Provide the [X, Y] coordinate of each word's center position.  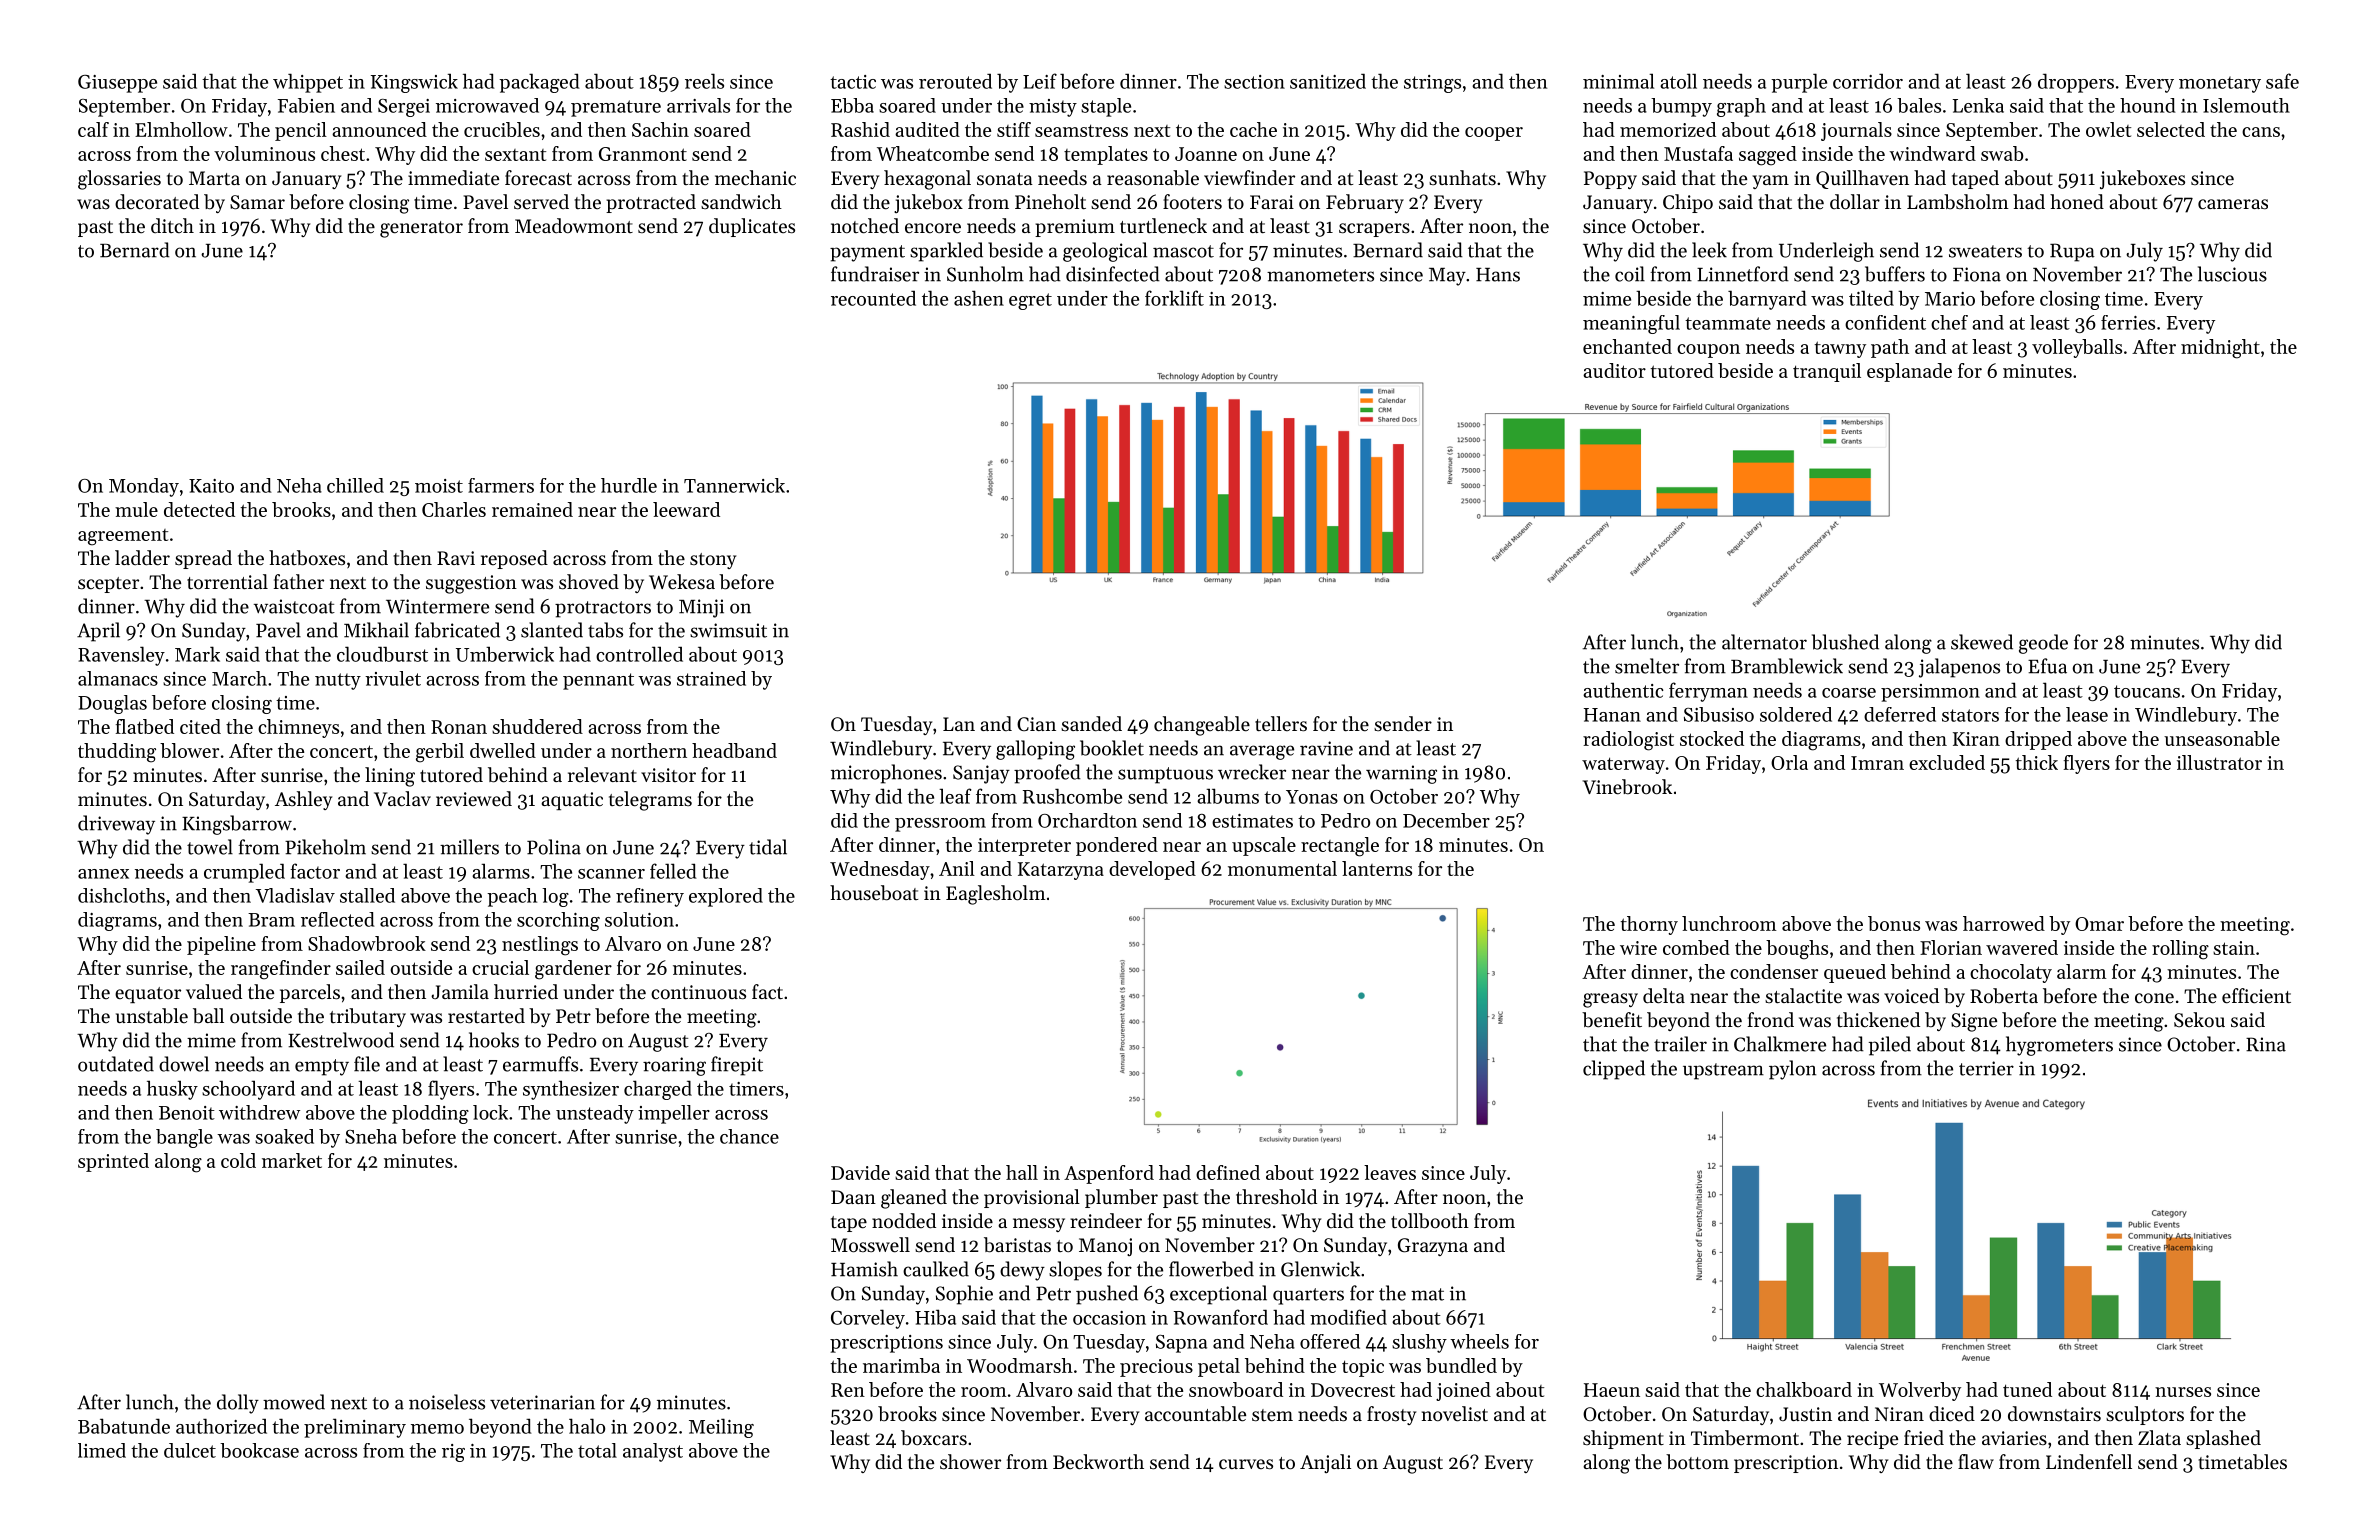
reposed [514, 559]
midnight [2220, 349]
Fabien [306, 105]
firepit [737, 1066]
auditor [1614, 370]
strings [1432, 84]
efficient [2256, 996]
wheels [1479, 1341]
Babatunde [124, 1426]
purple [1799, 83]
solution [639, 919]
